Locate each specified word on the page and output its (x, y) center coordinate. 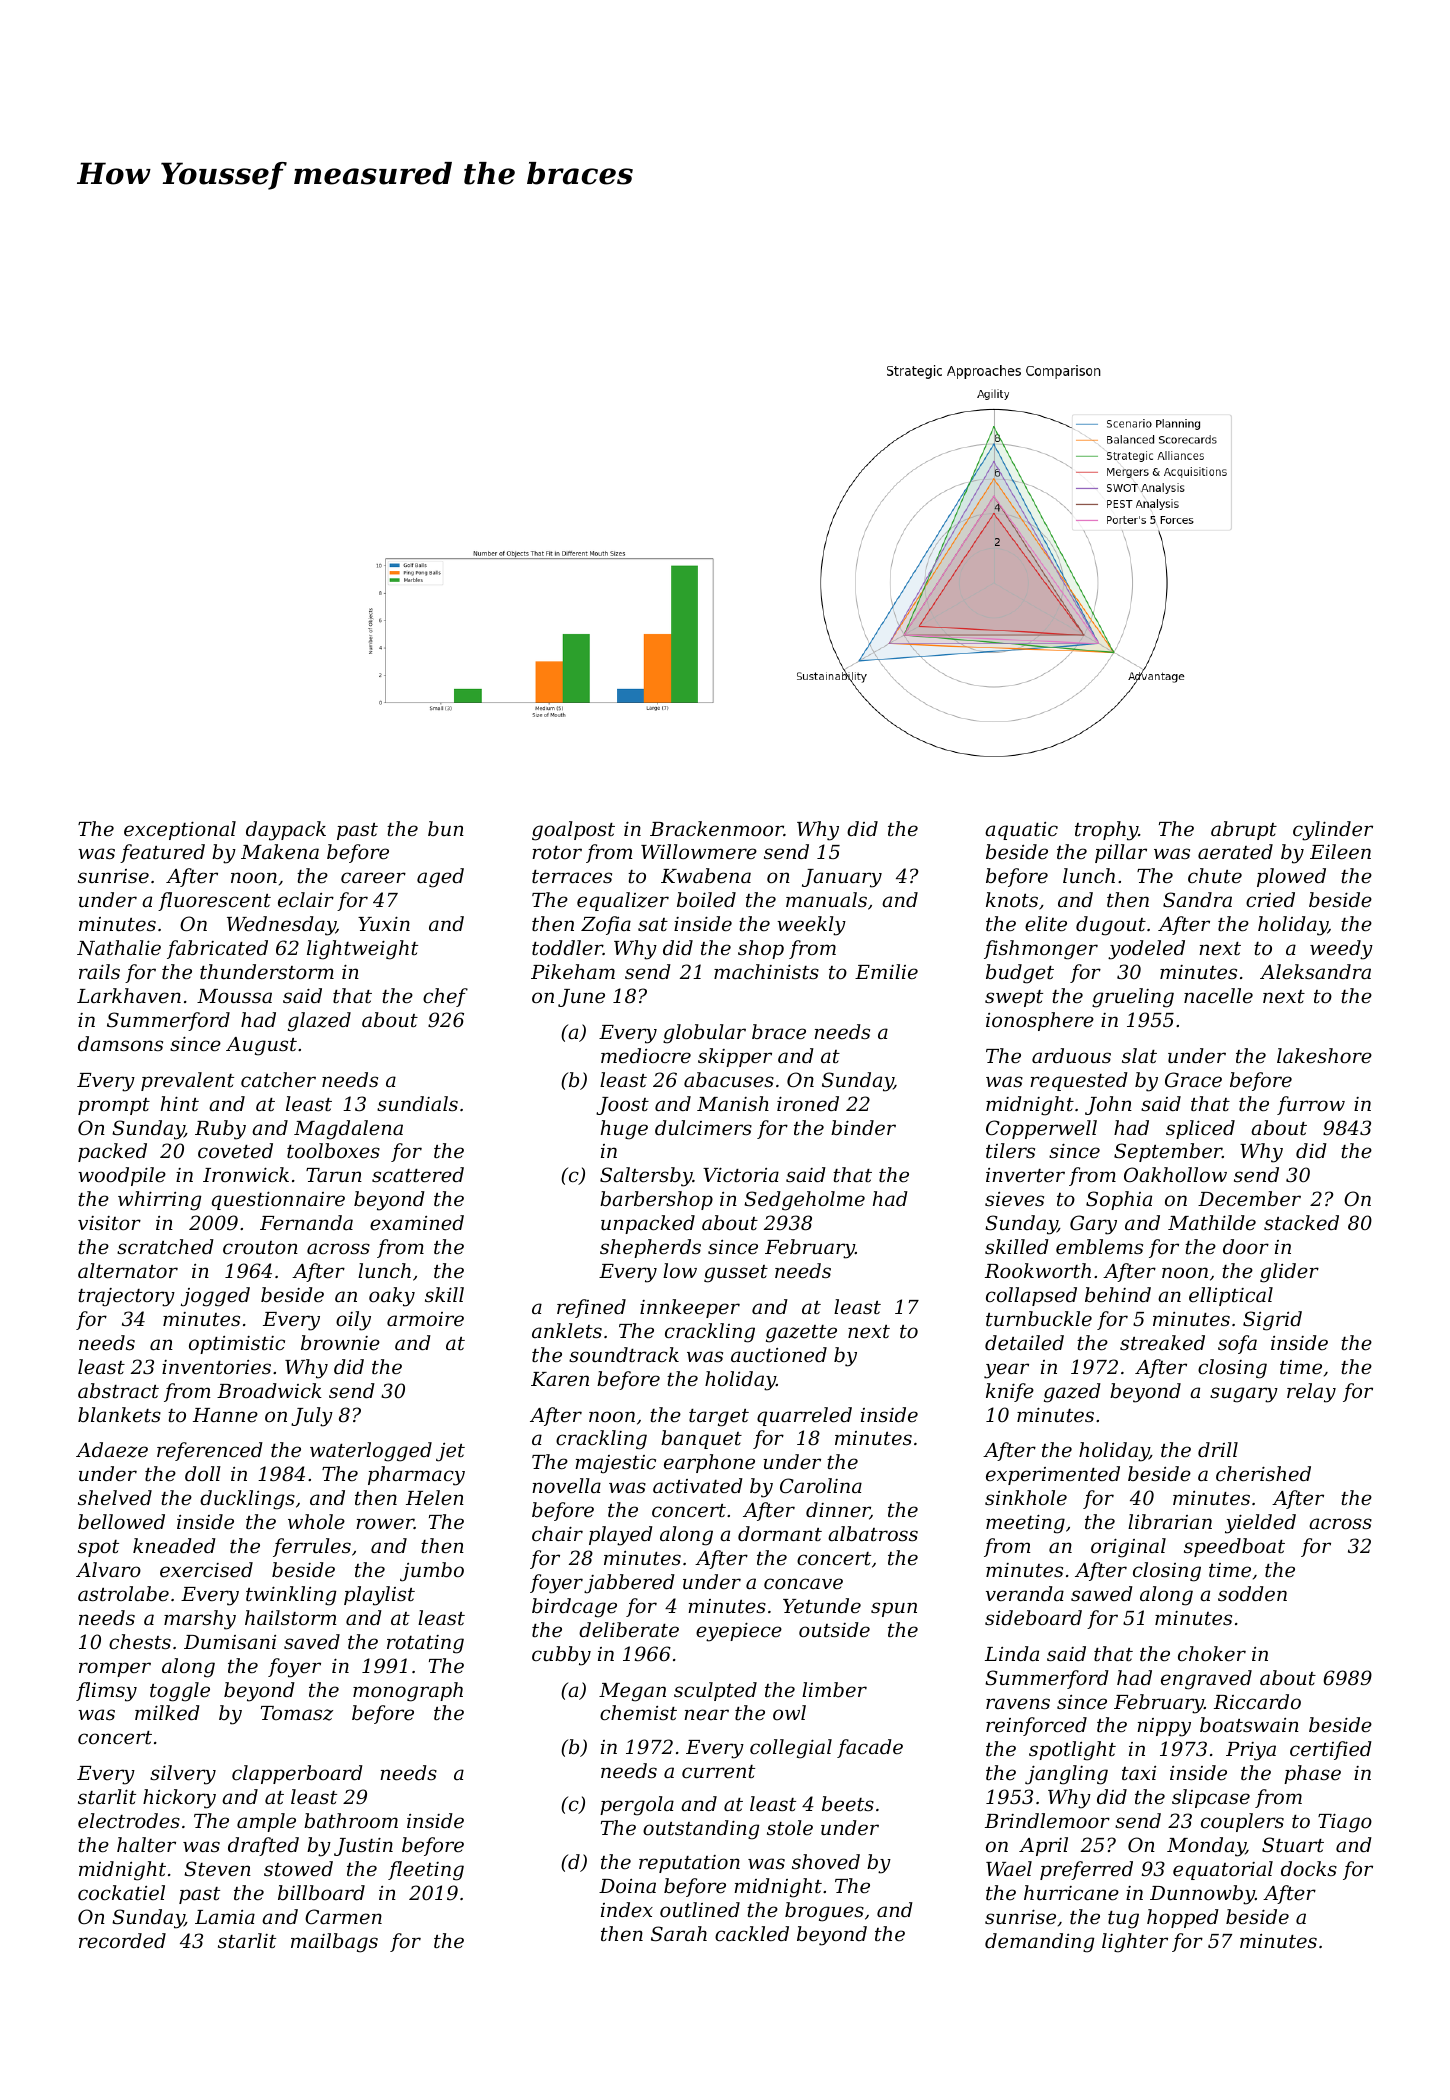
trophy (1106, 831)
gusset (736, 1274)
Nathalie (119, 947)
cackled (752, 1933)
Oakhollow (1175, 1174)
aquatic (1021, 831)
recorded (122, 1940)
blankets (119, 1414)
